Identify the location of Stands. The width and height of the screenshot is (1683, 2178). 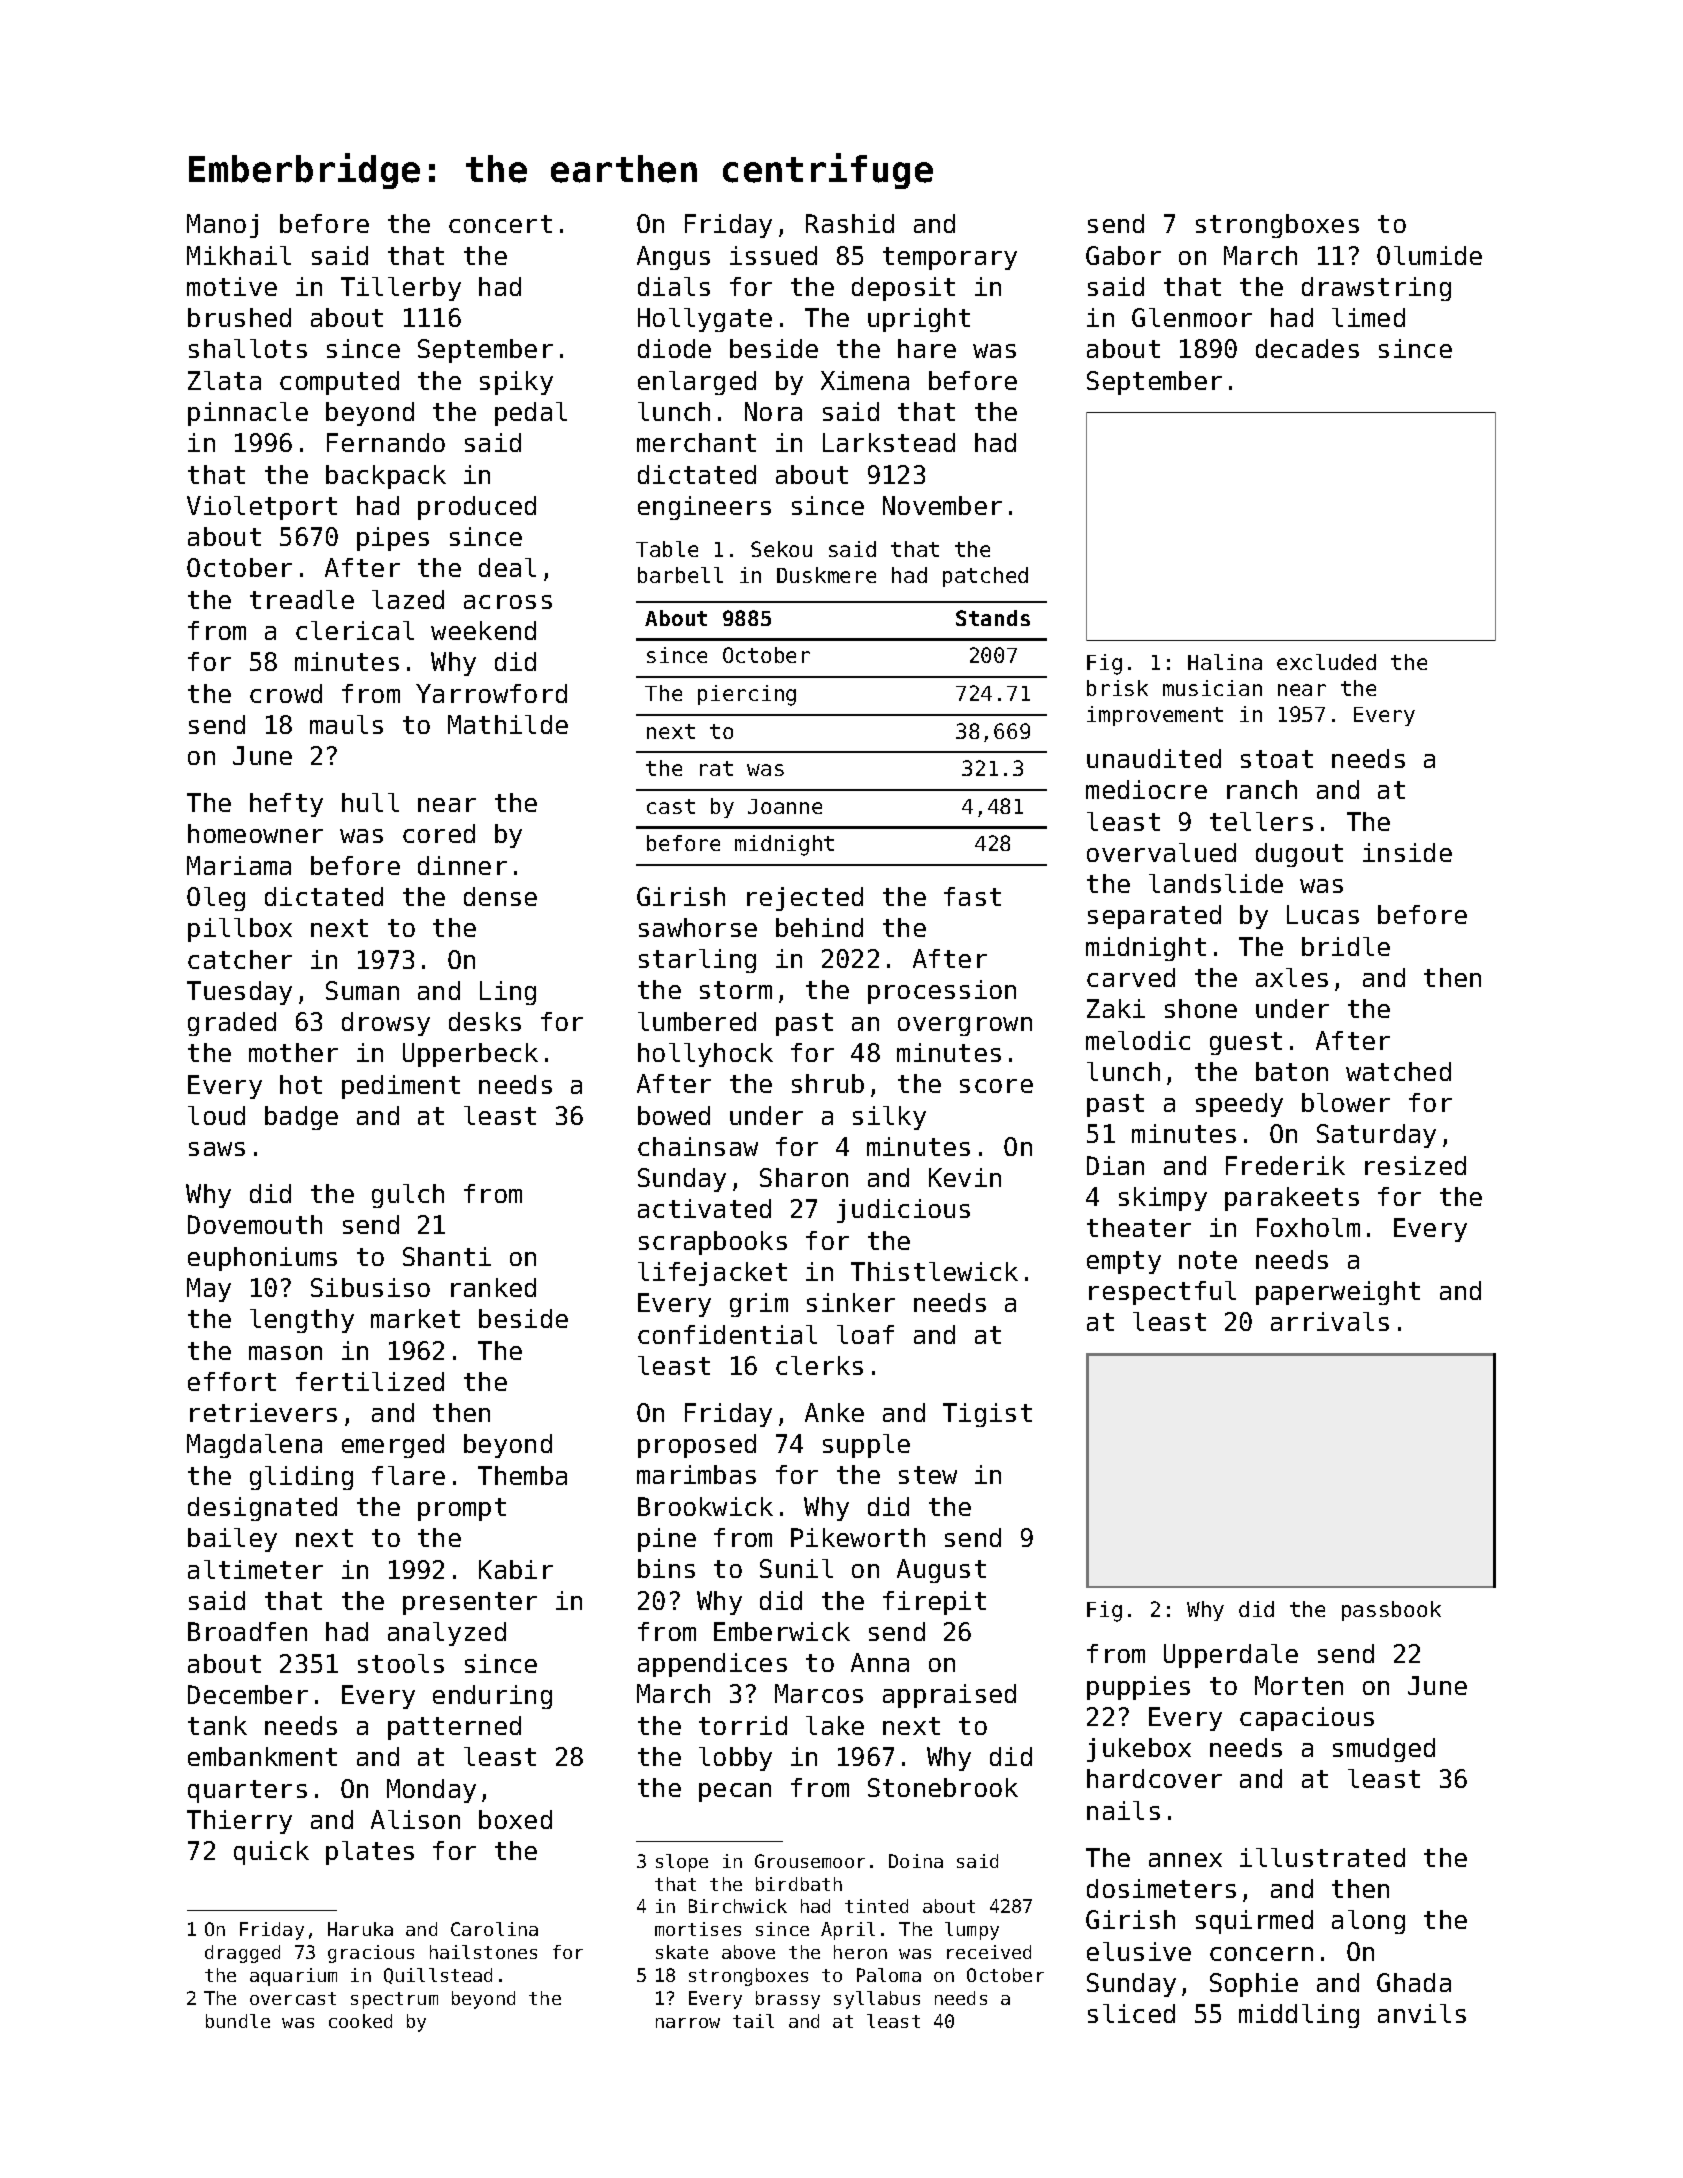
(993, 618).
